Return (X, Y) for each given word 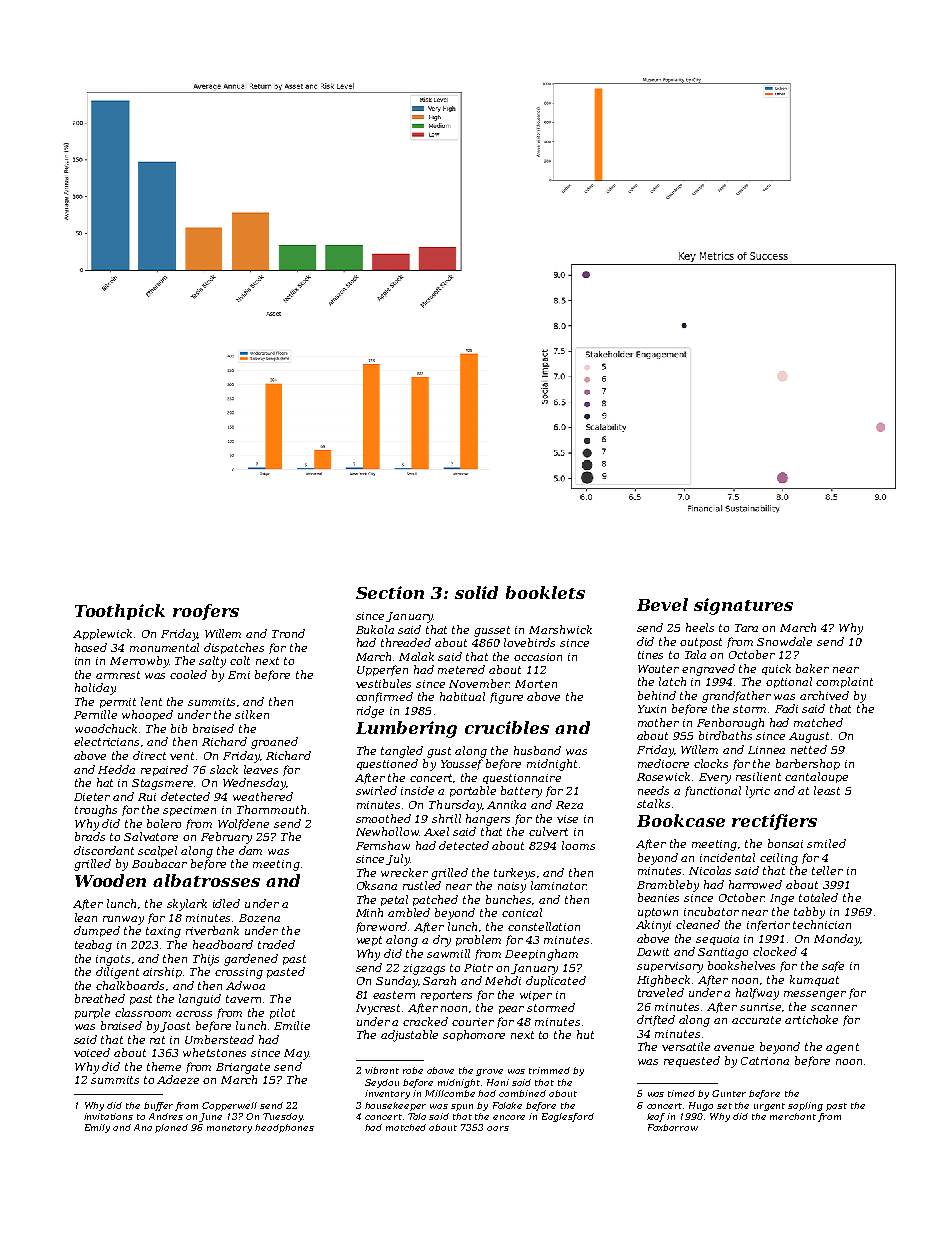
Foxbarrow (673, 1127)
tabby (809, 913)
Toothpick (120, 612)
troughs (96, 811)
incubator (711, 911)
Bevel (662, 604)
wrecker (404, 872)
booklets (545, 592)
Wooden (110, 880)
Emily (97, 1128)
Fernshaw (383, 845)
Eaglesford (568, 1117)
